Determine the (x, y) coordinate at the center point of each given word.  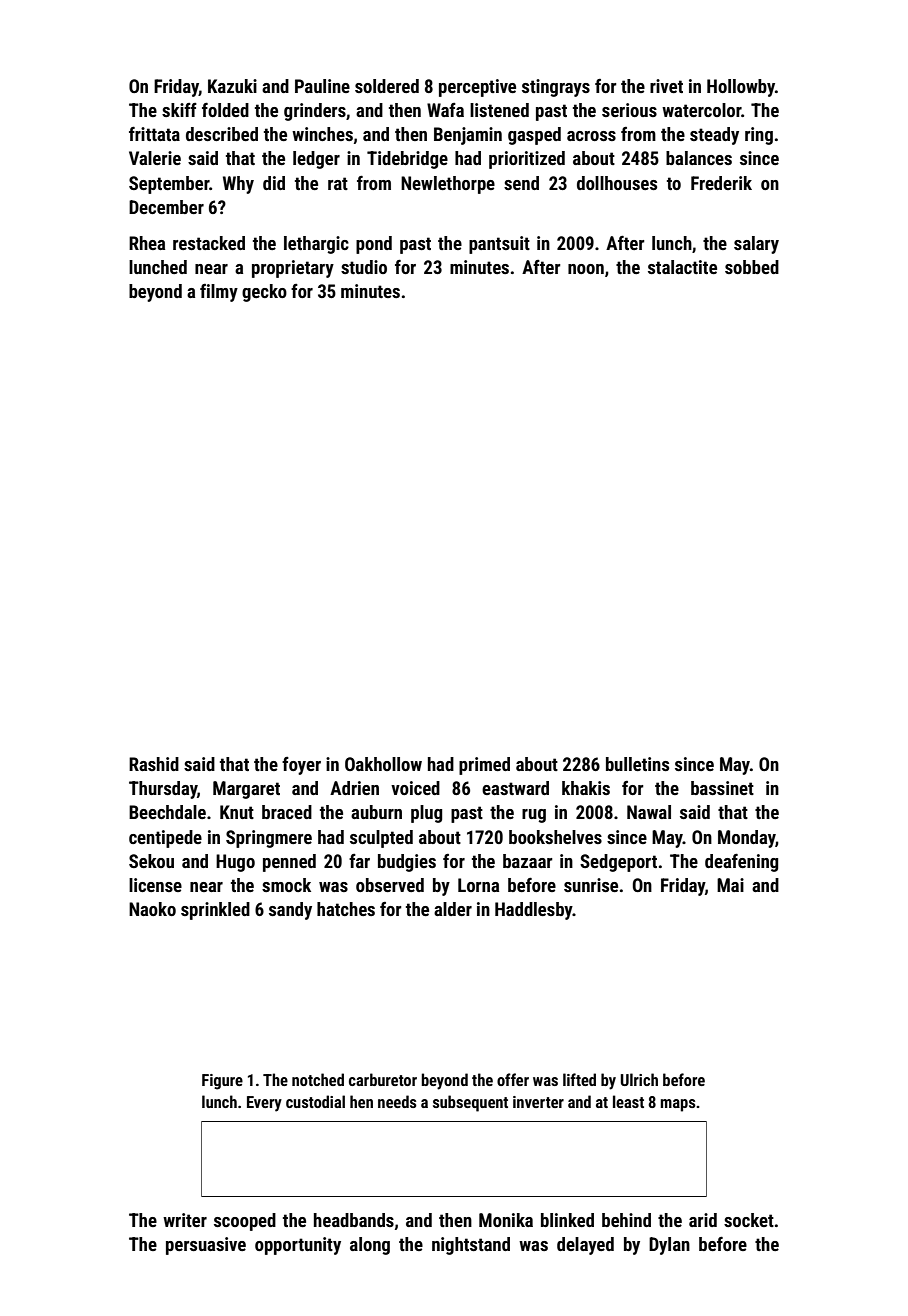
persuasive (206, 1246)
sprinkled (215, 911)
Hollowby (741, 88)
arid (703, 1220)
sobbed (752, 267)
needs (397, 1101)
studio (364, 267)
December (166, 207)
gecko (264, 293)
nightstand (471, 1246)
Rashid (154, 764)
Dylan (669, 1246)
